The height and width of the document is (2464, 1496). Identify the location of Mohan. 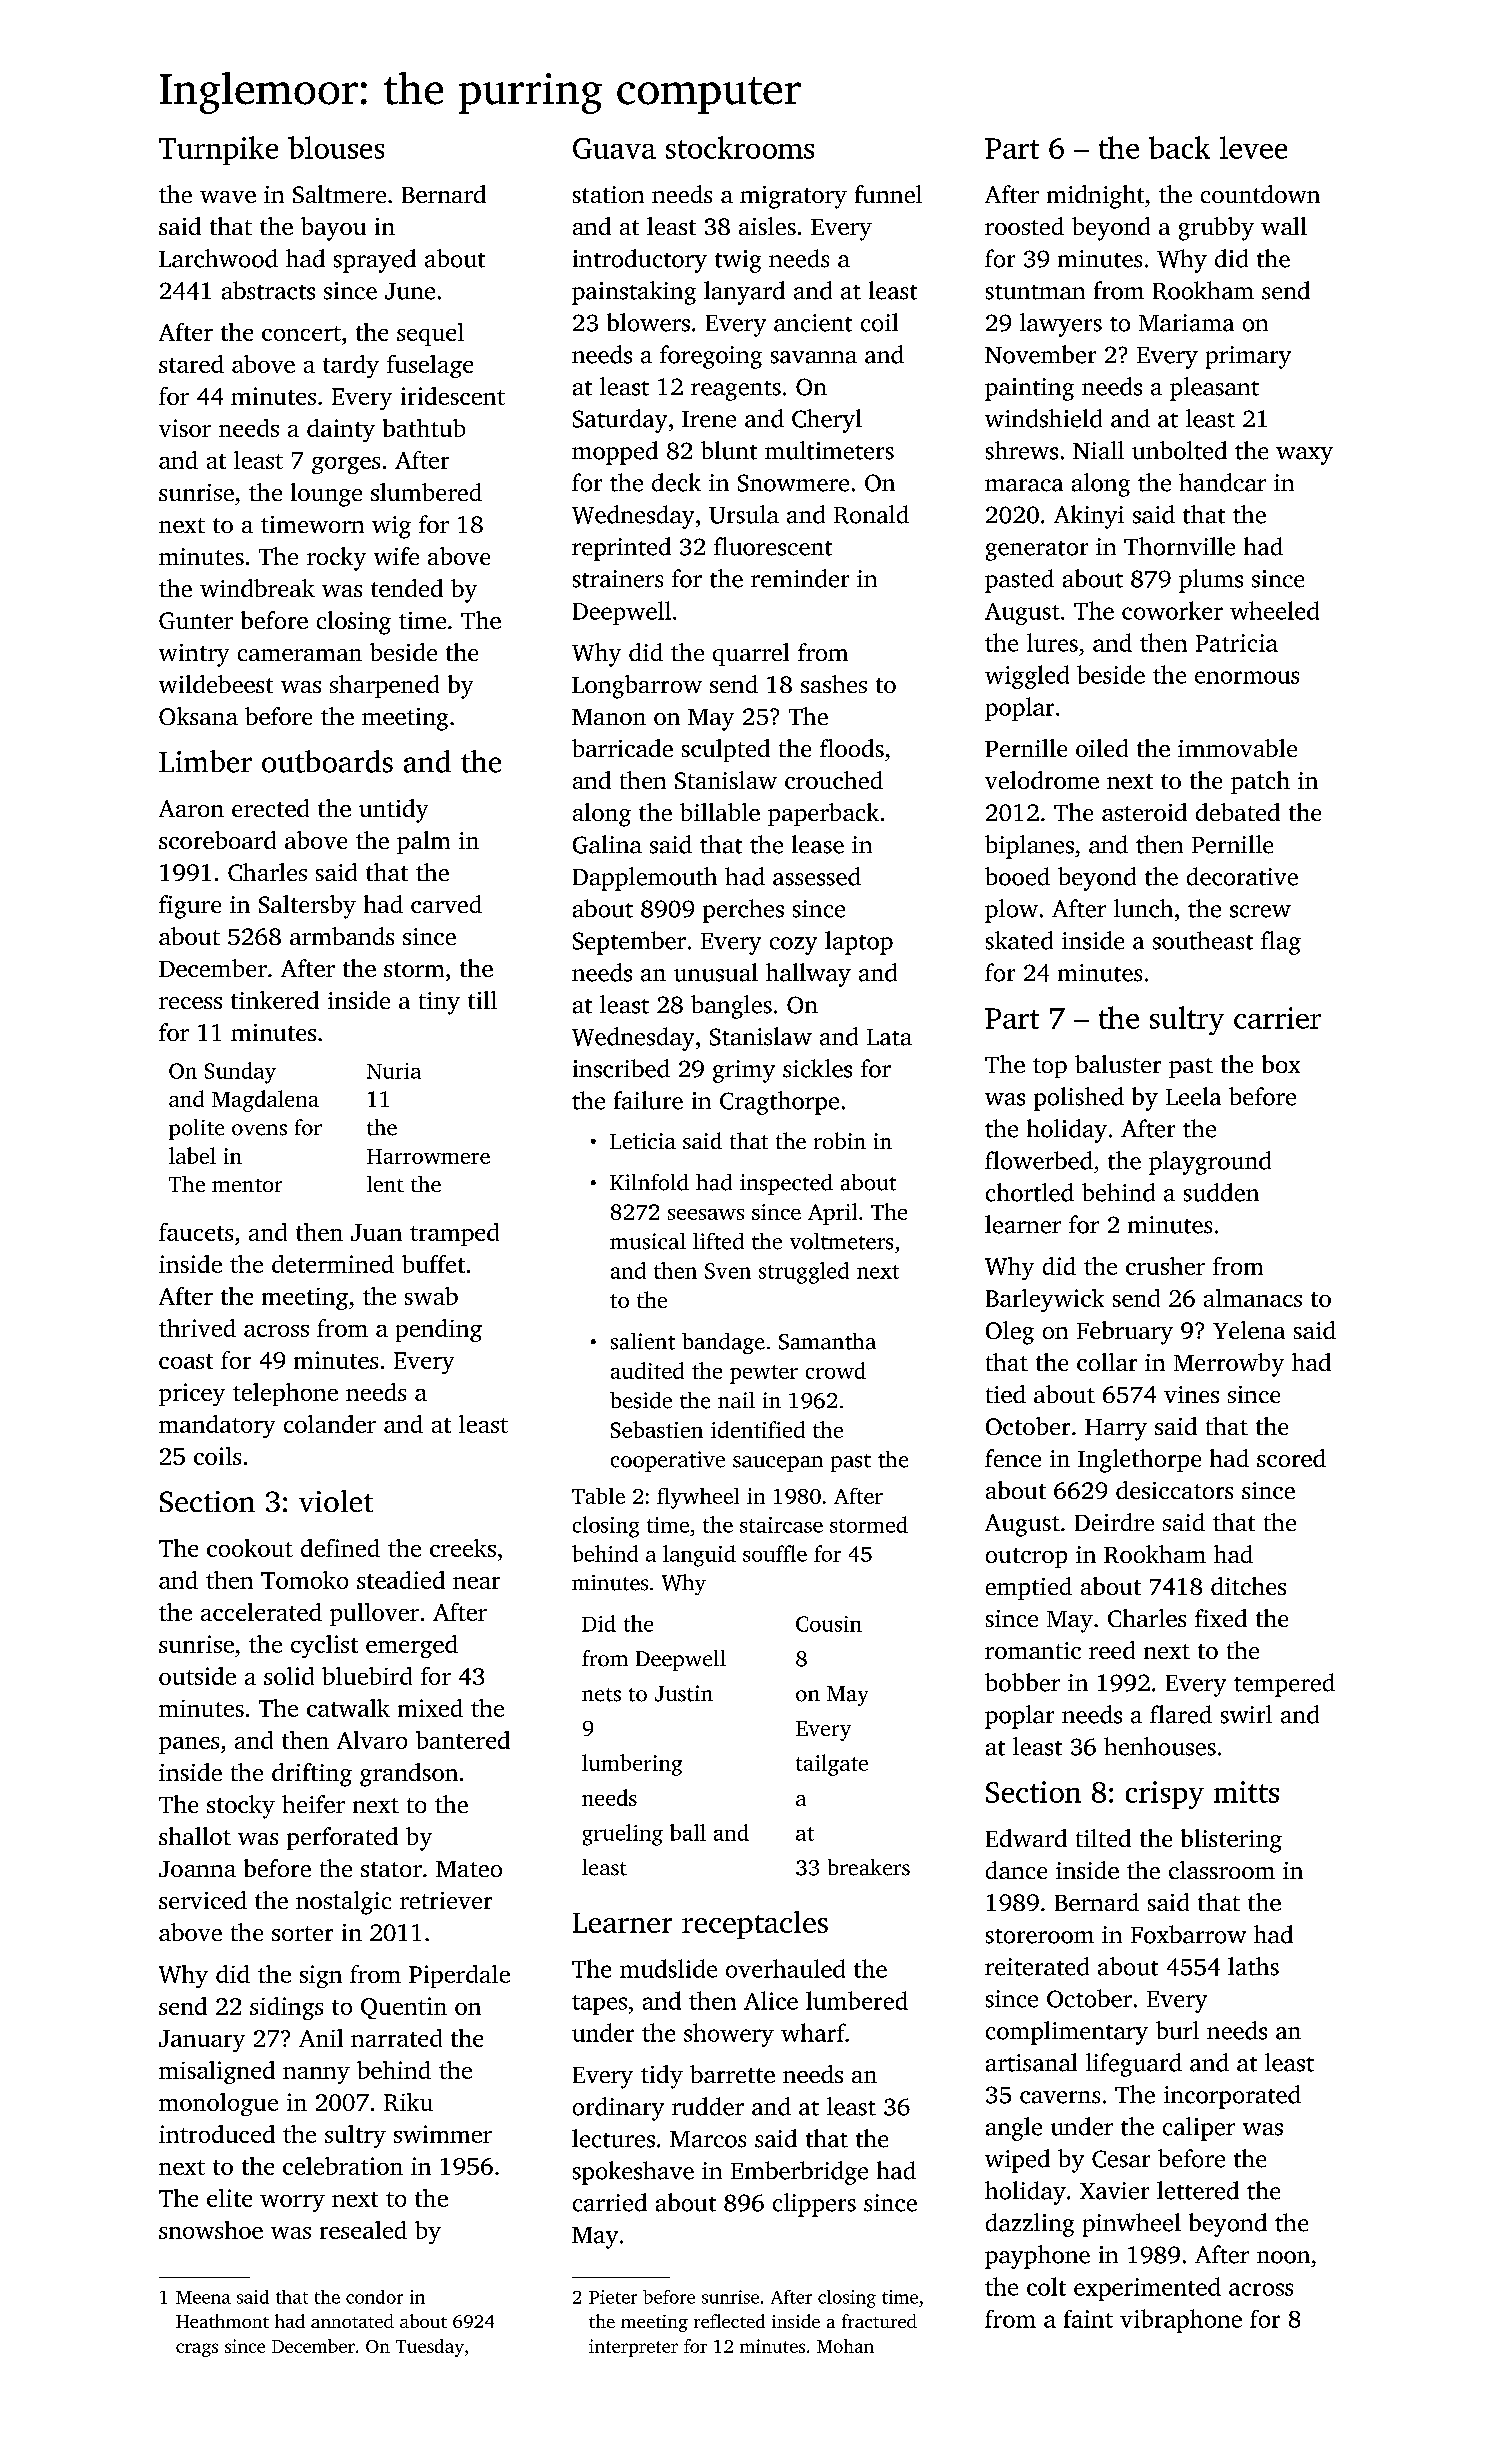
(845, 2346).
